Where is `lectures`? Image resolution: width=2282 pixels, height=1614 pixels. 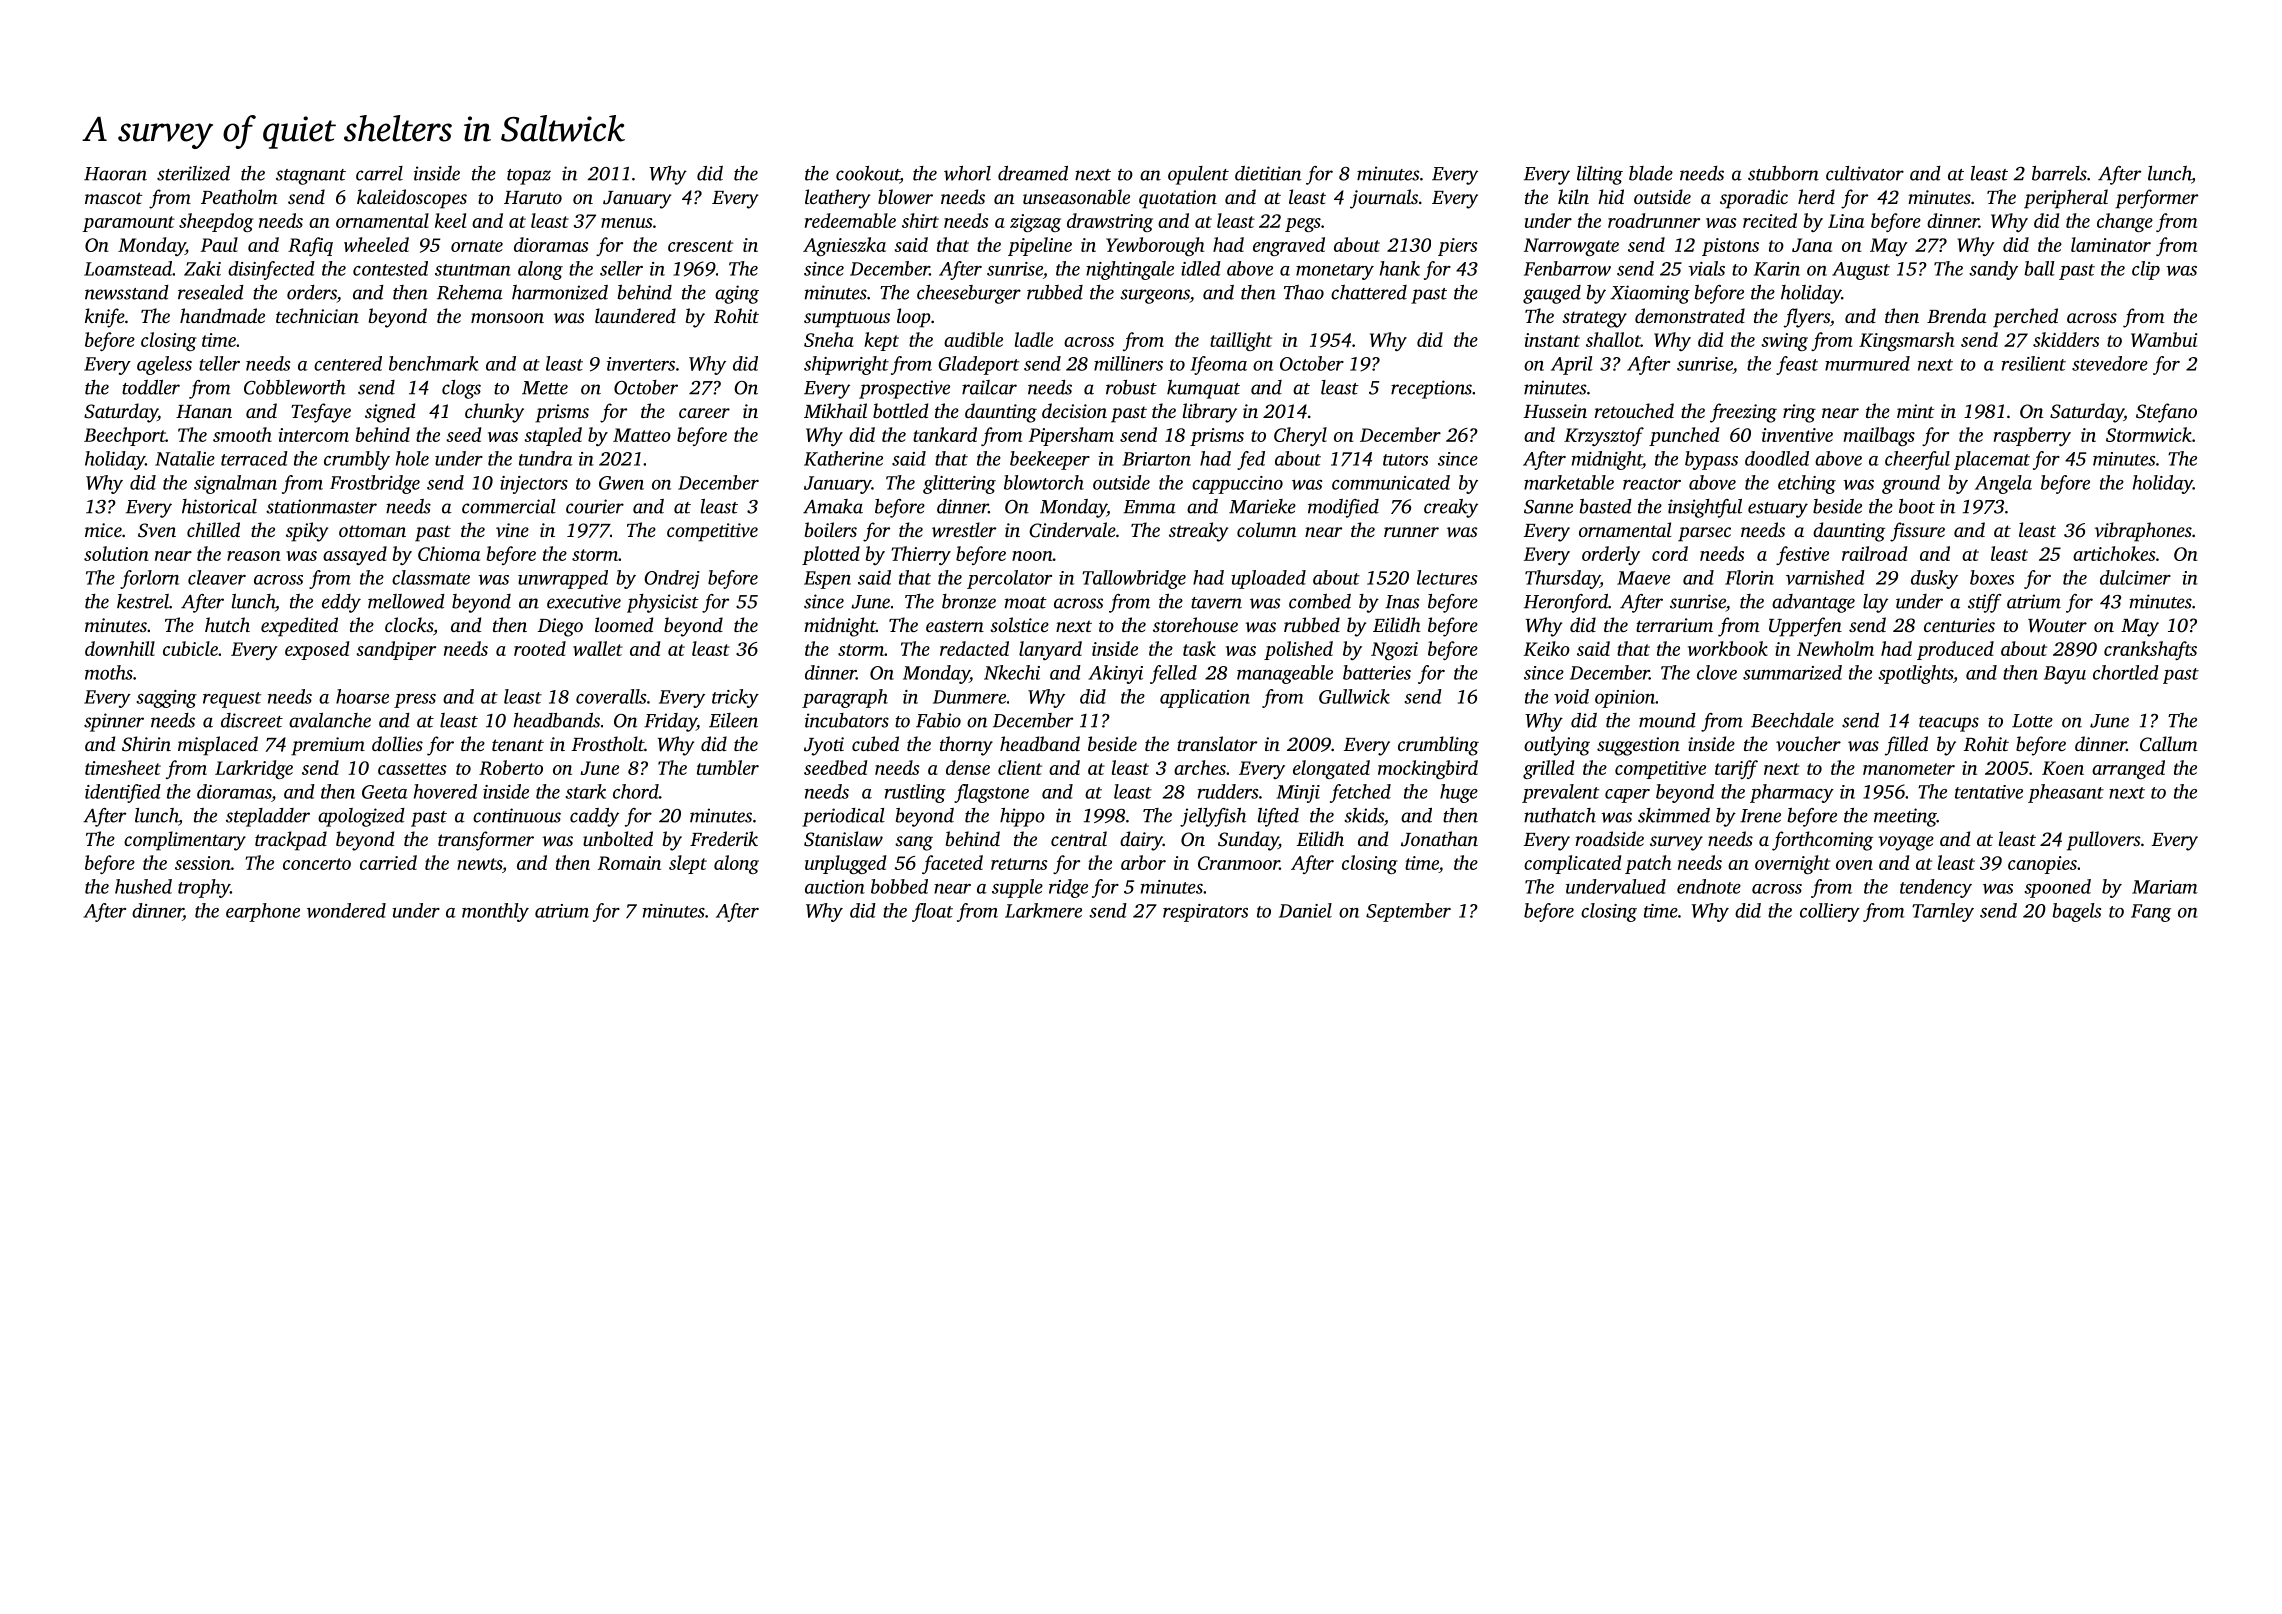
lectures is located at coordinates (1447, 577).
